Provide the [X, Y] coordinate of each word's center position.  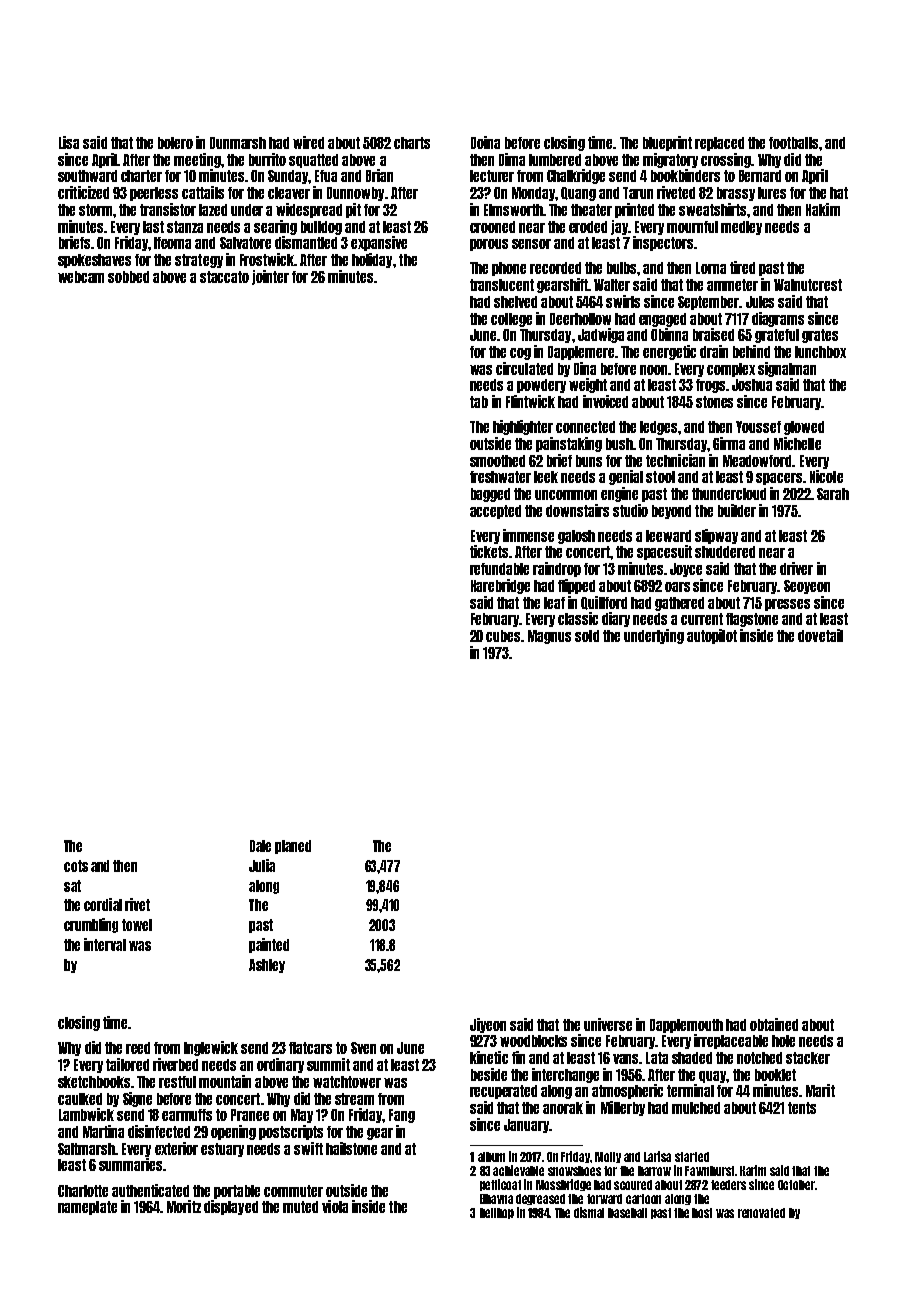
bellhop [497, 1213]
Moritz [184, 1206]
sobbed [128, 277]
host [702, 1213]
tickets [489, 551]
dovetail [820, 635]
